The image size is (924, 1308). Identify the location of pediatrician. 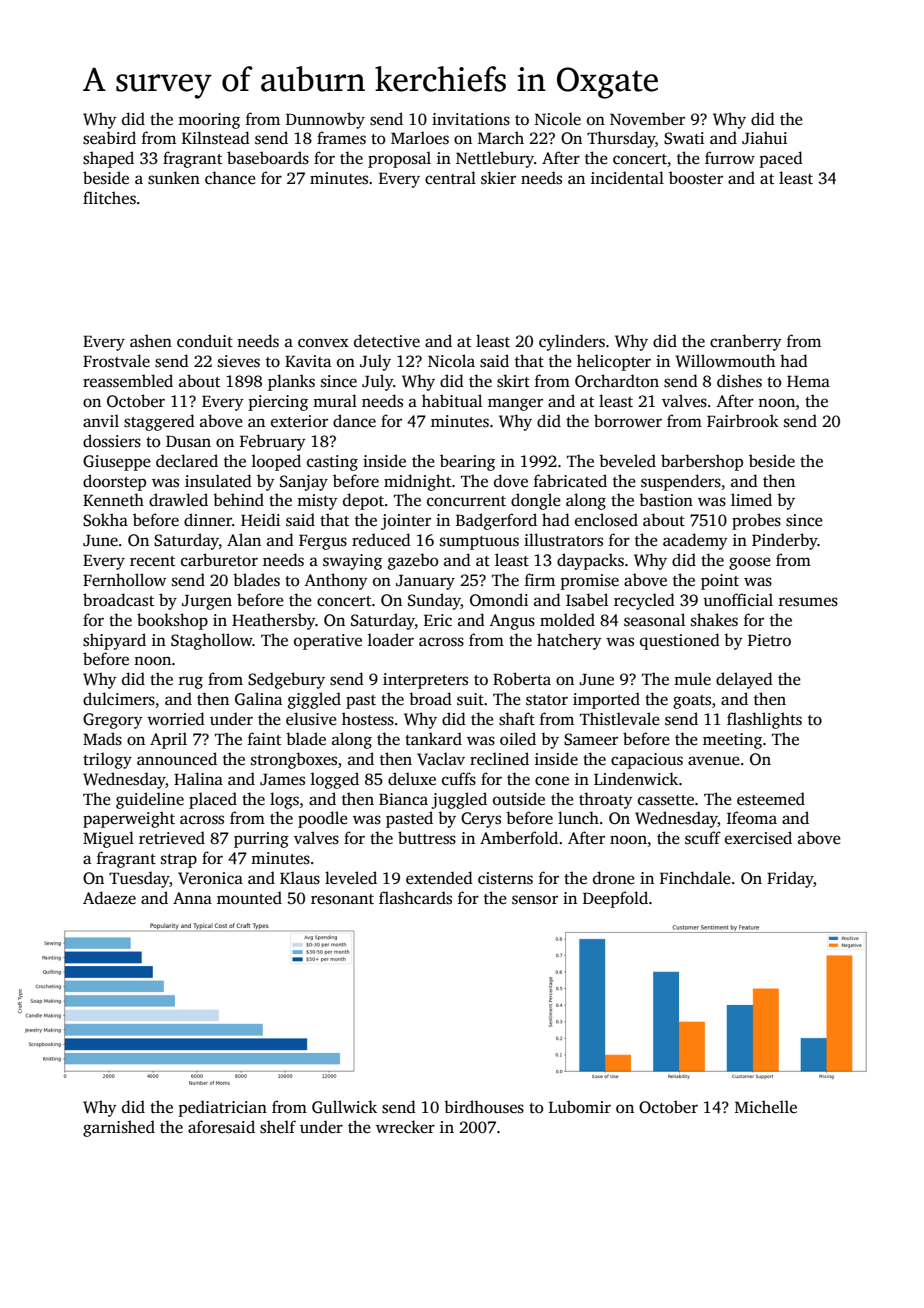
(223, 1108).
